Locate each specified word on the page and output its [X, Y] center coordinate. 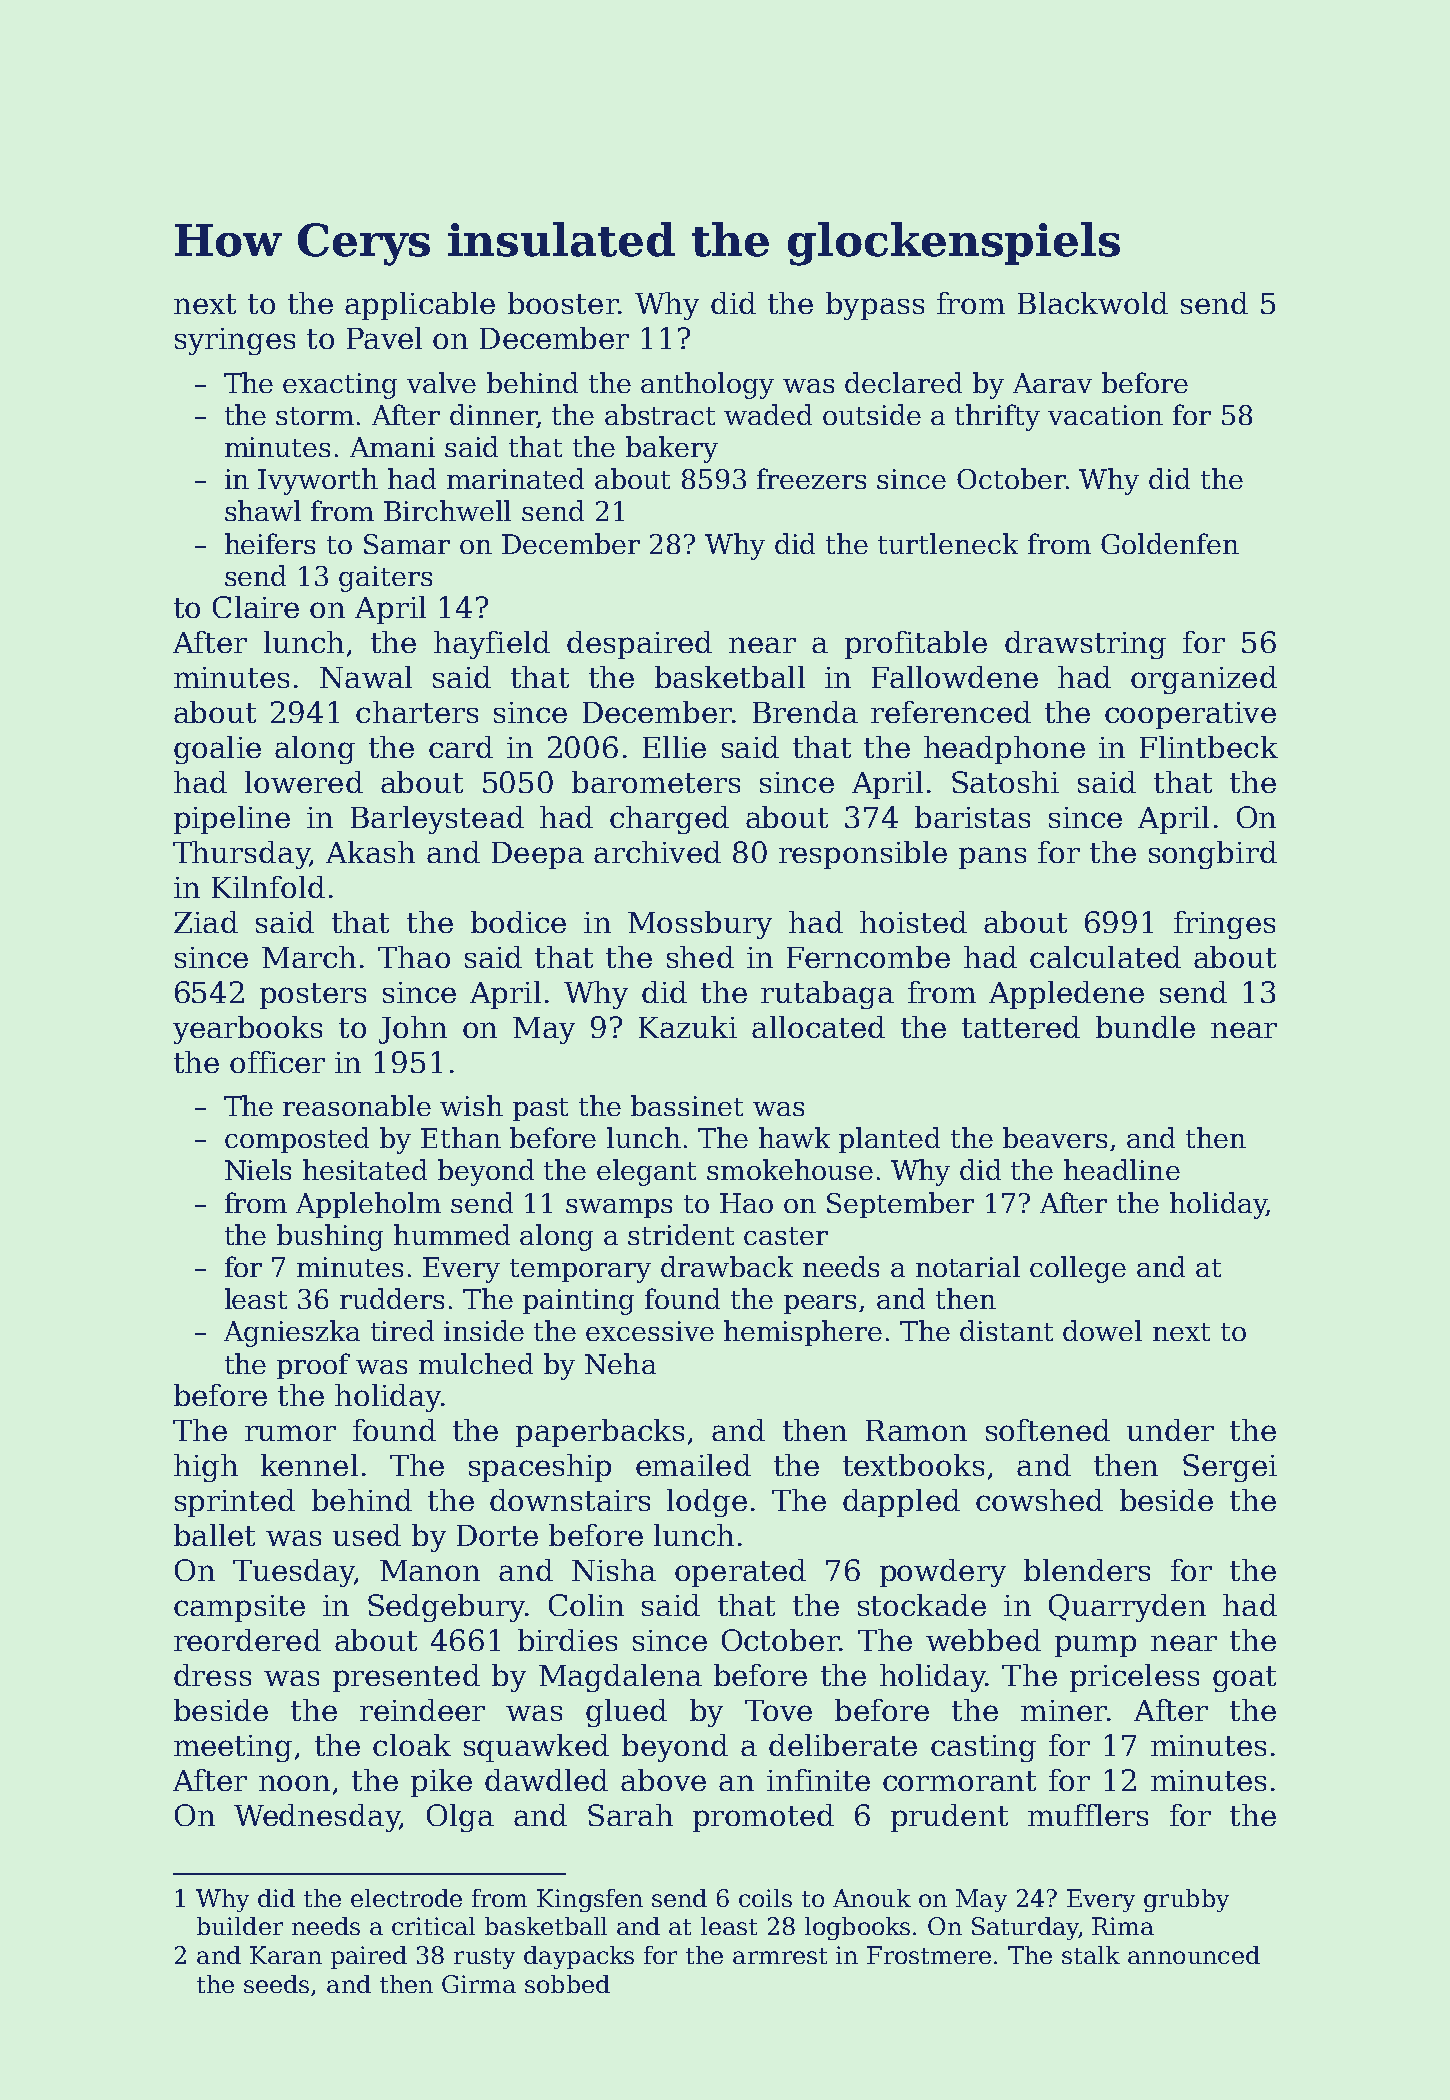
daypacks [579, 1957]
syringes [235, 341]
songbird [1213, 855]
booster [563, 303]
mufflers [1088, 1815]
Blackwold [1093, 303]
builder [240, 1926]
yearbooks [247, 1030]
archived [657, 852]
